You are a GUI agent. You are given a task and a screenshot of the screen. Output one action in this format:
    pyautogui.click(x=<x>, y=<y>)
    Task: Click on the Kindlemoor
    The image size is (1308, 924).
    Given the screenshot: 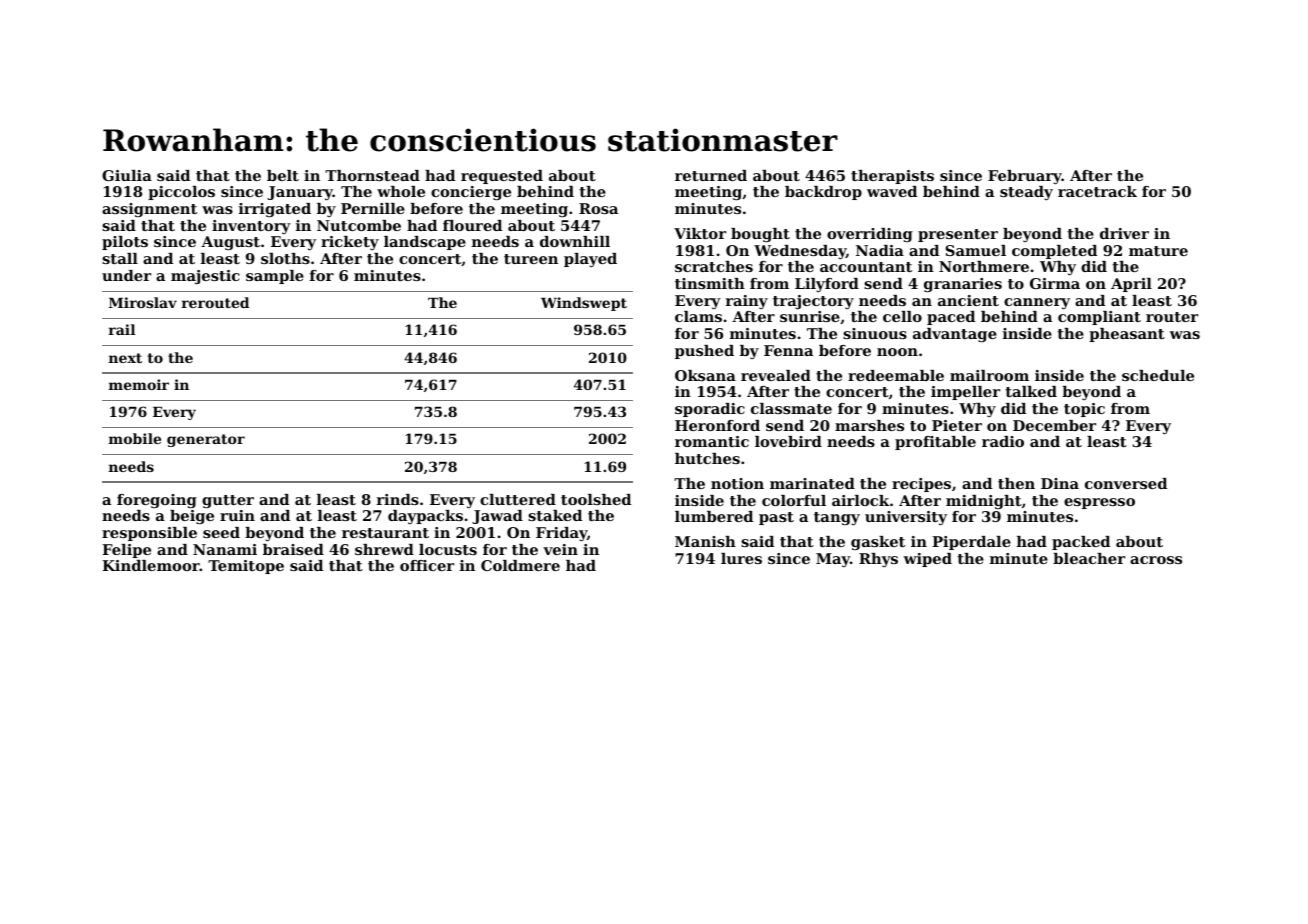 What is the action you would take?
    pyautogui.click(x=151, y=565)
